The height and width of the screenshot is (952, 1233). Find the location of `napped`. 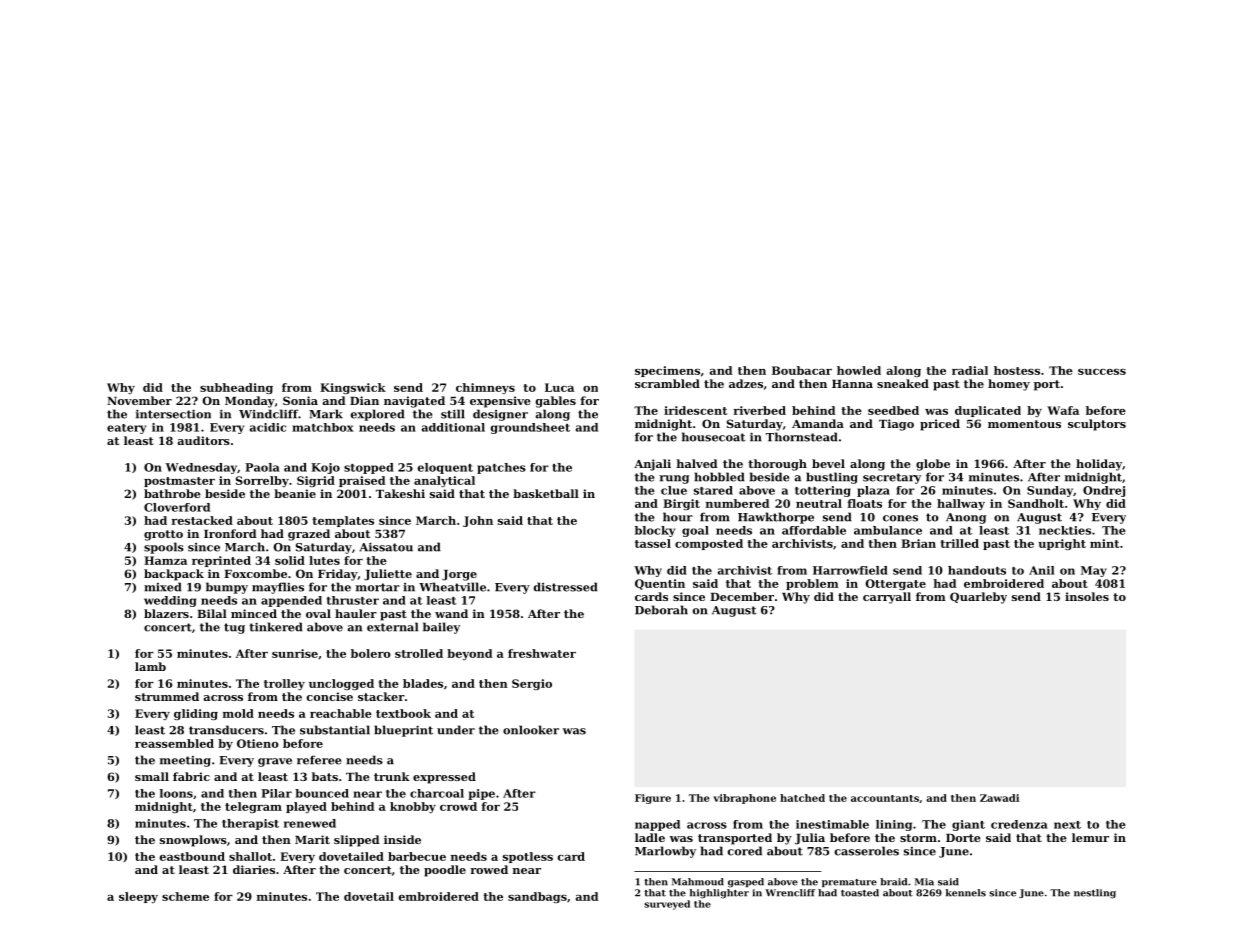

napped is located at coordinates (657, 825).
